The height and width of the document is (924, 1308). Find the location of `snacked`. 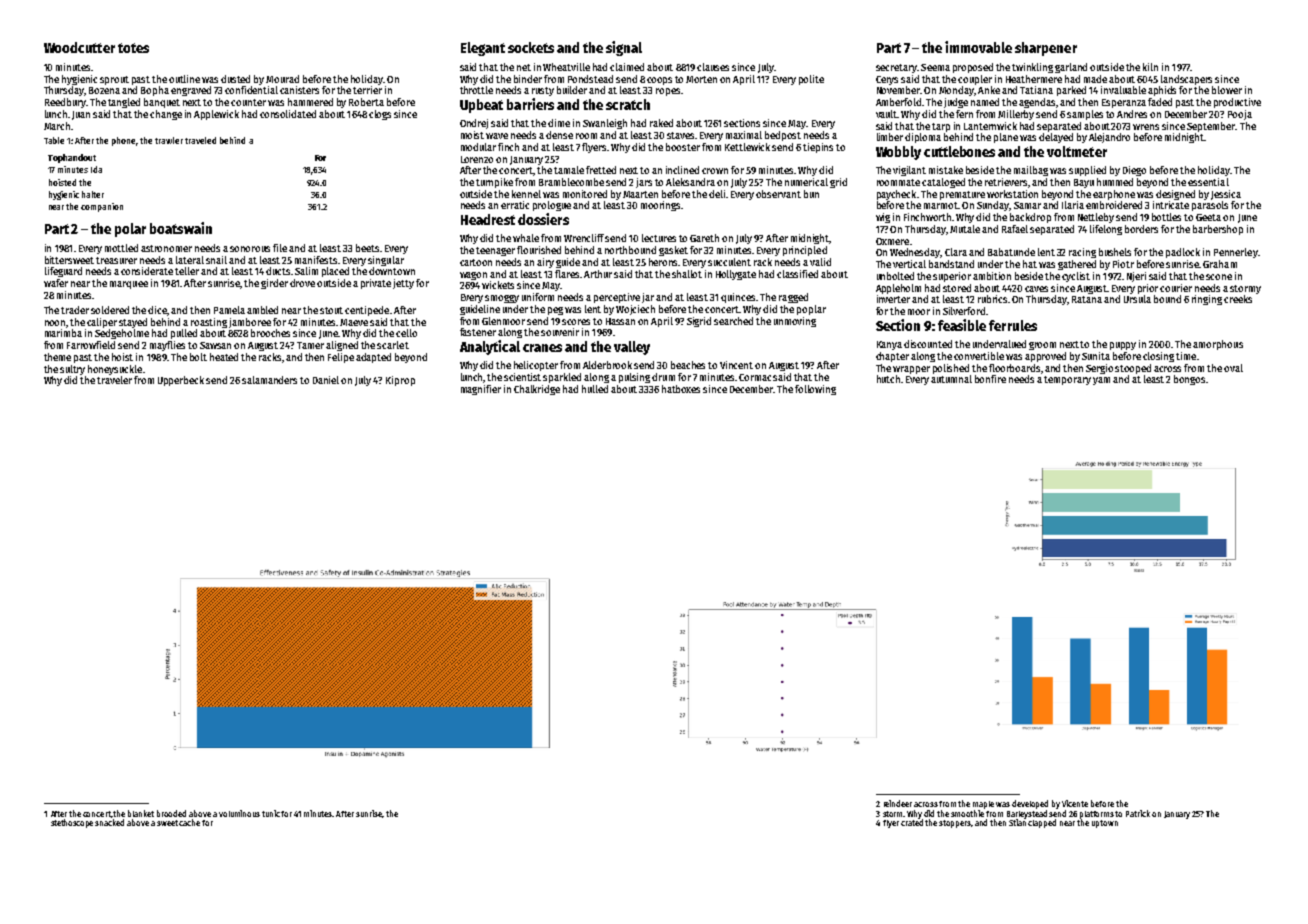

snacked is located at coordinates (109, 822).
